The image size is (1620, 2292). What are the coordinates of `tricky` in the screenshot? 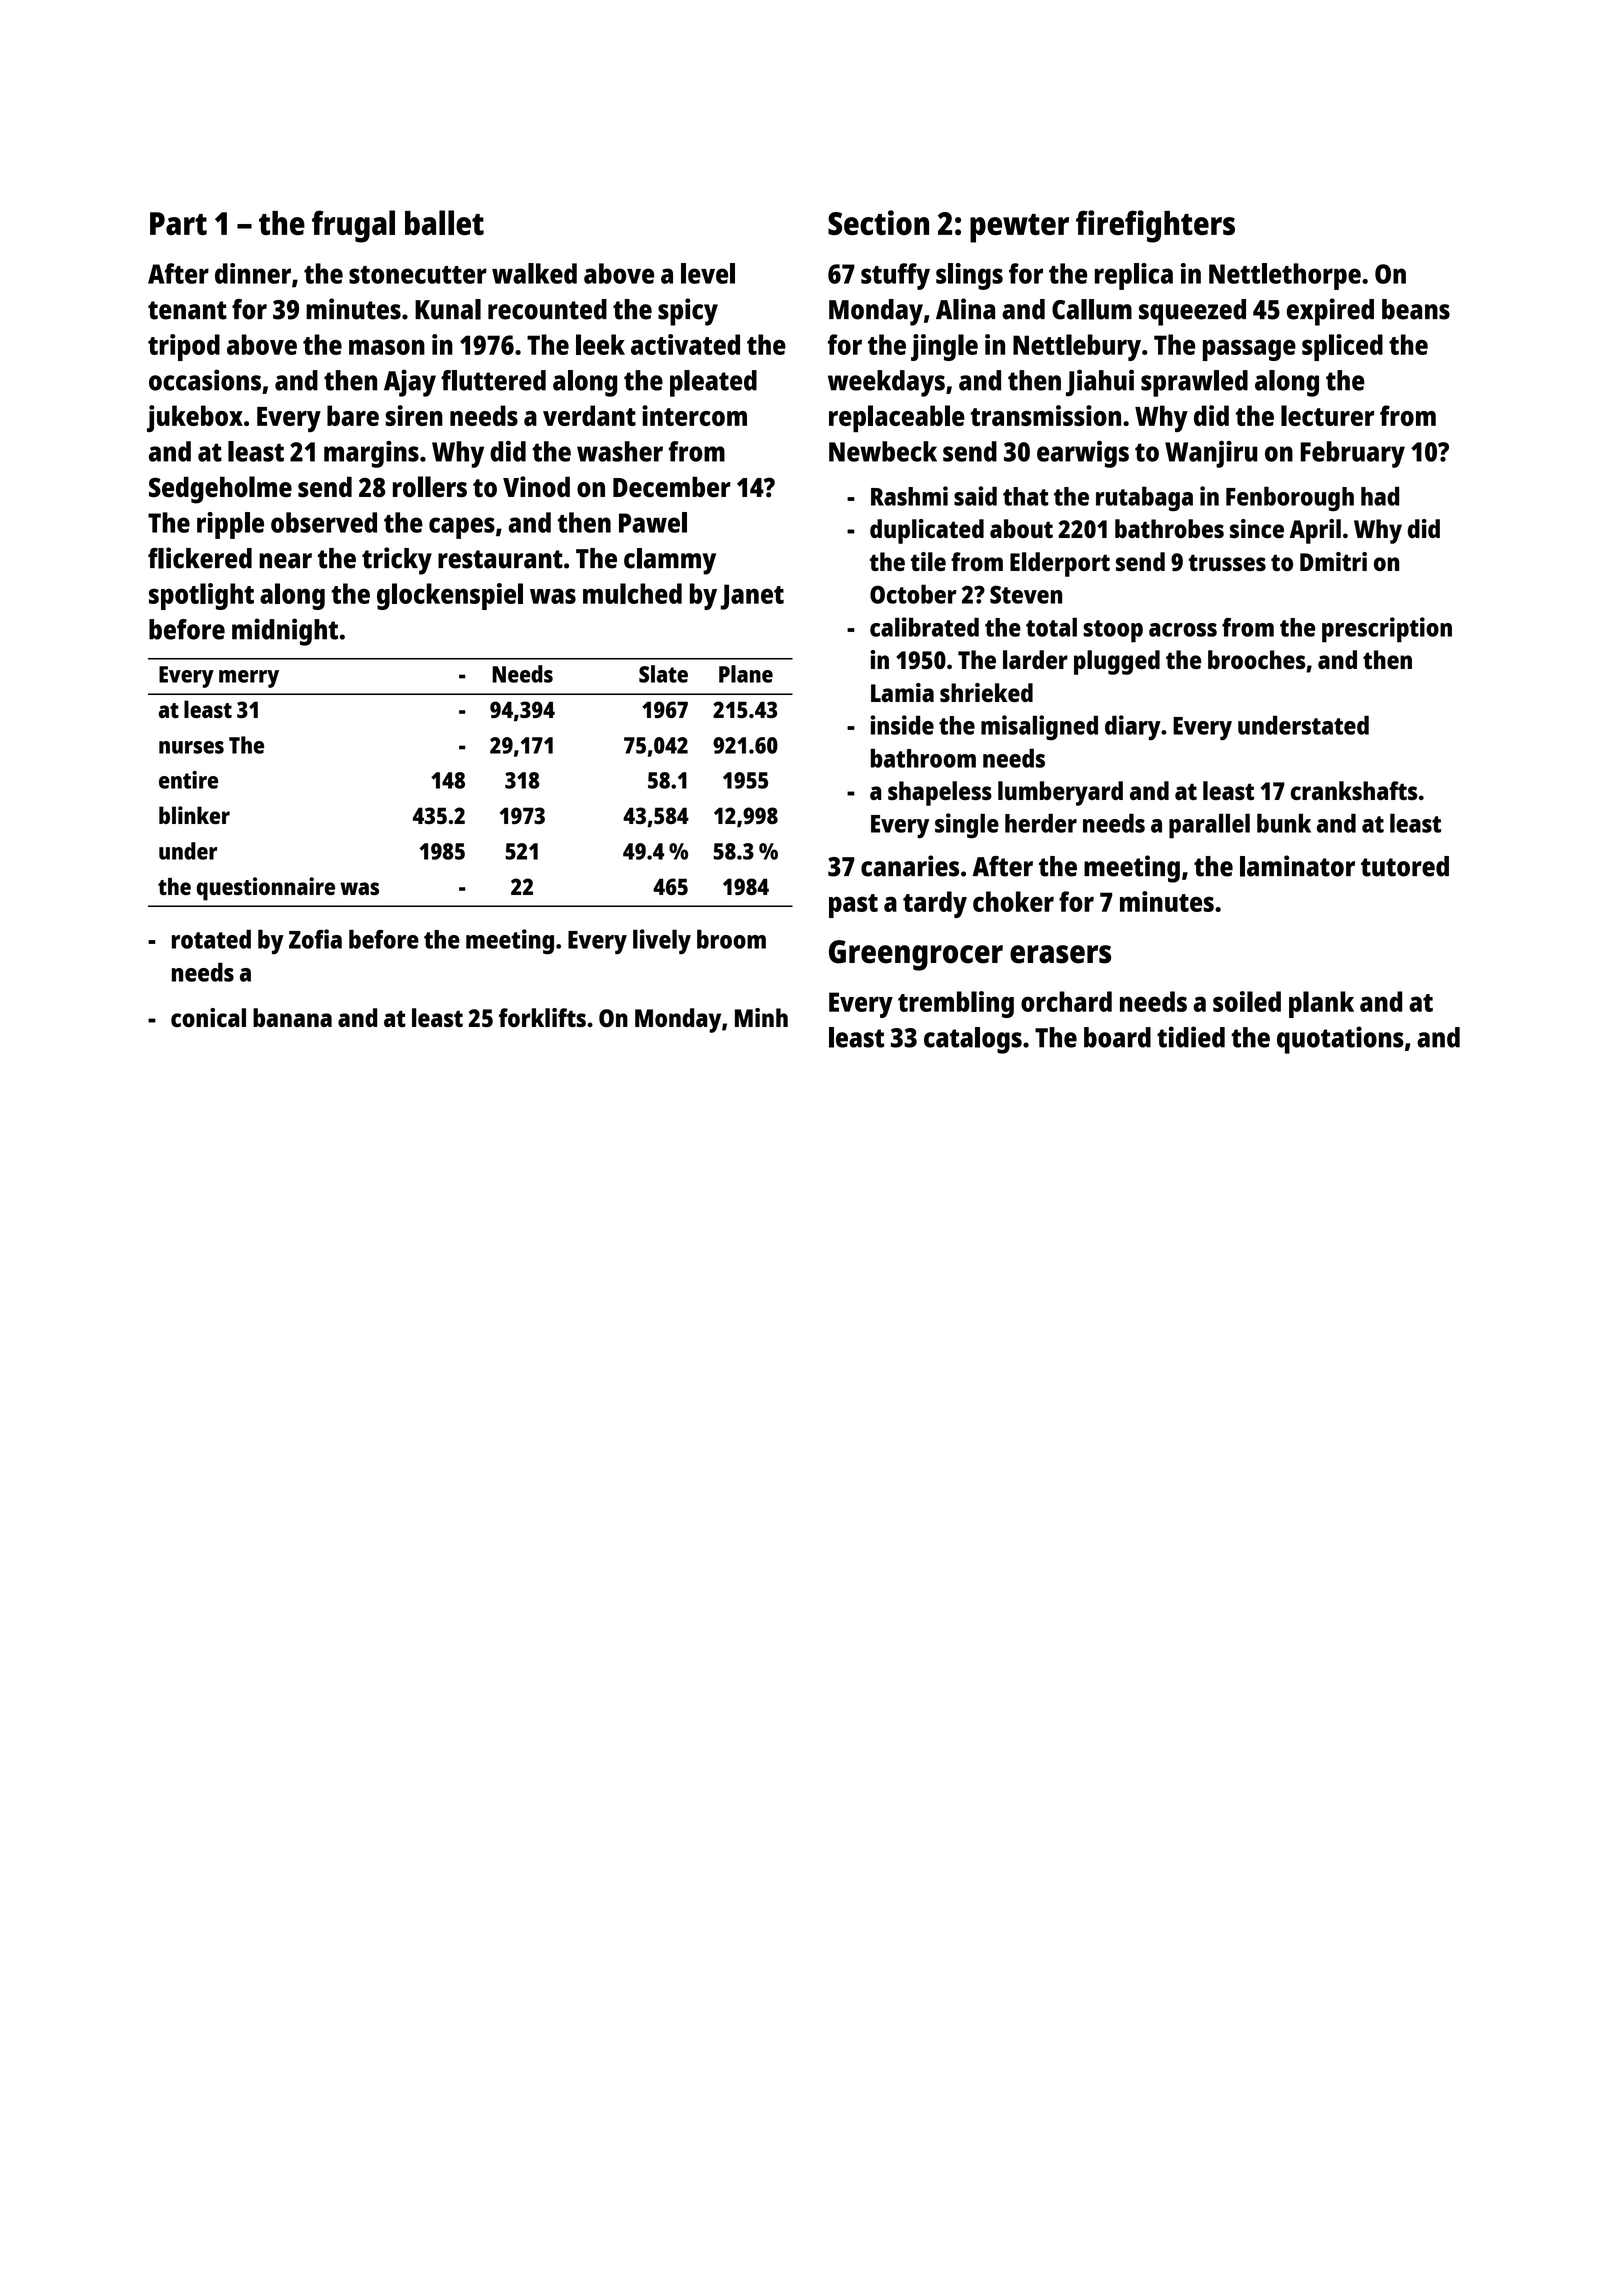 It's located at (397, 561).
